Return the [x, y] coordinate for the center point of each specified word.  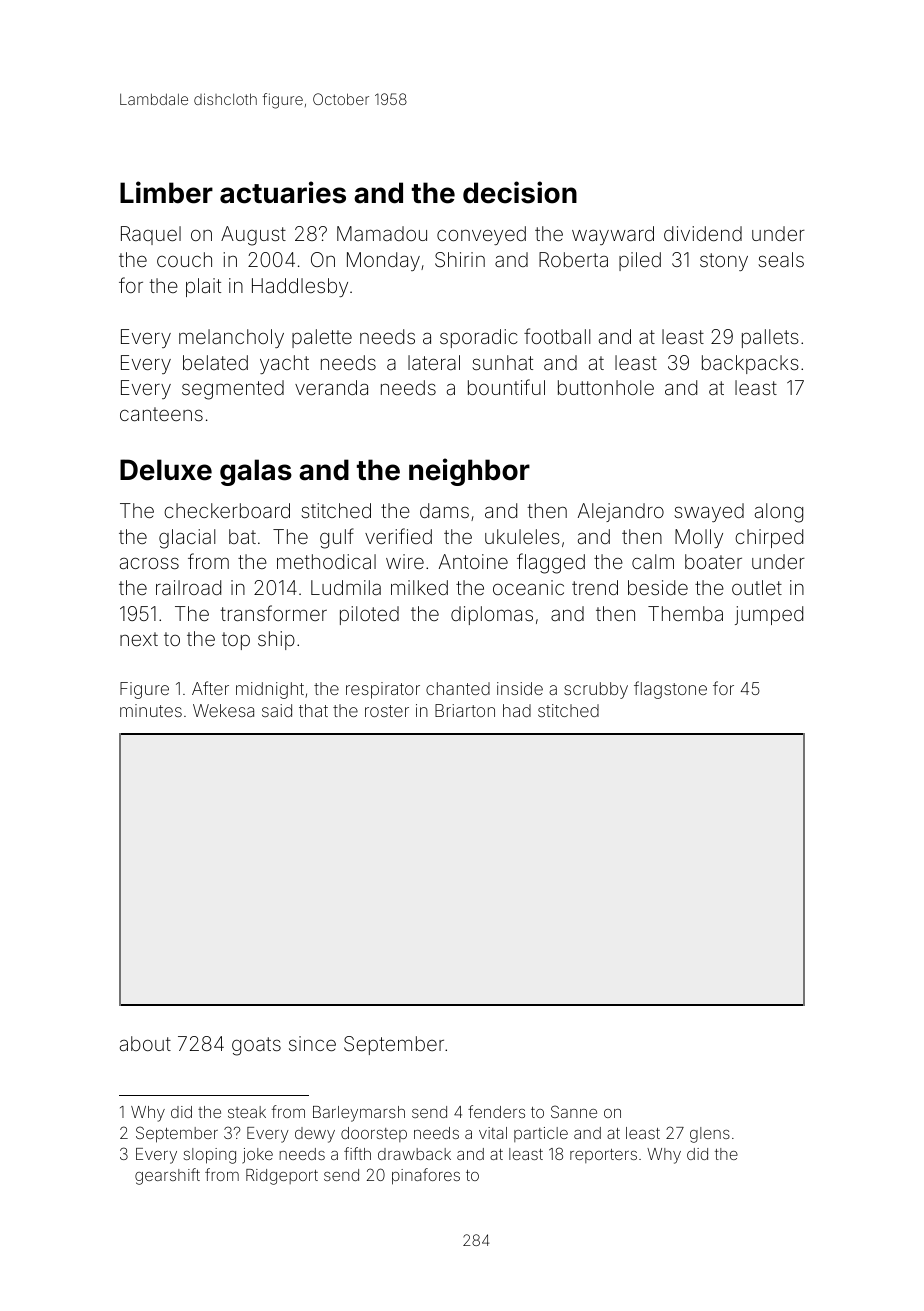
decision [520, 192]
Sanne [574, 1111]
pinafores [426, 1176]
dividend [703, 233]
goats [256, 1046]
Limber [166, 192]
